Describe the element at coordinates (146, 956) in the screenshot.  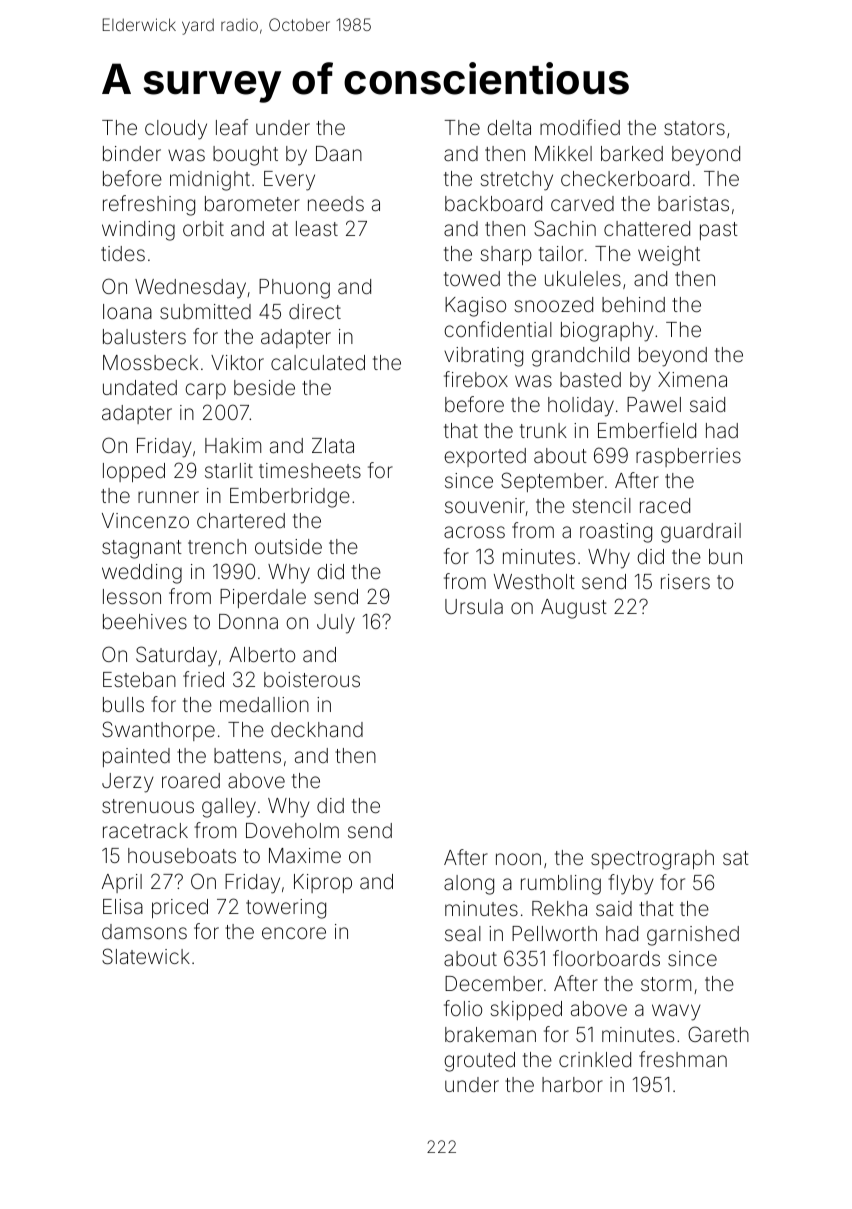
I see `Slatewick` at that location.
